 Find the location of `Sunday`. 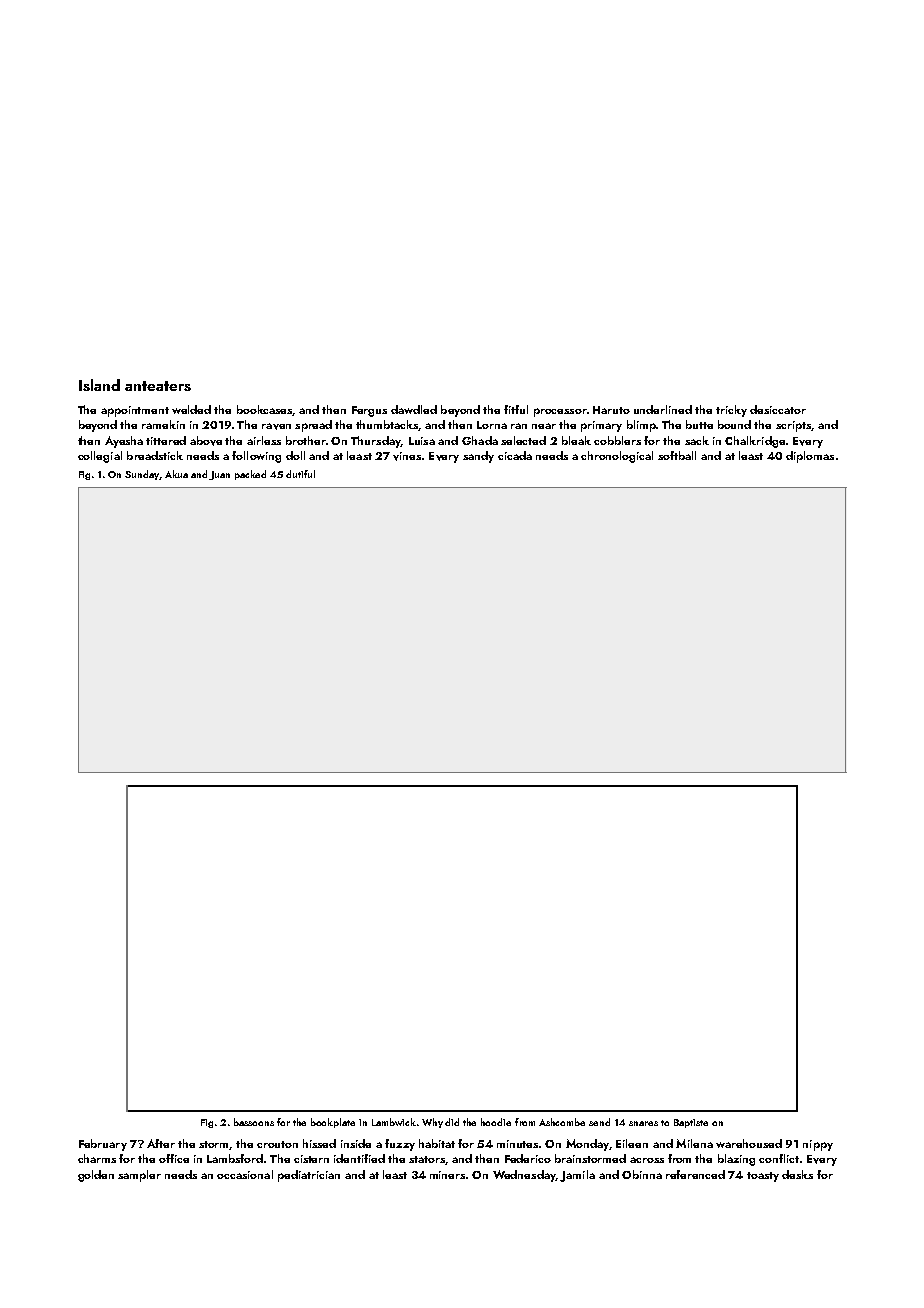

Sunday is located at coordinates (142, 475).
